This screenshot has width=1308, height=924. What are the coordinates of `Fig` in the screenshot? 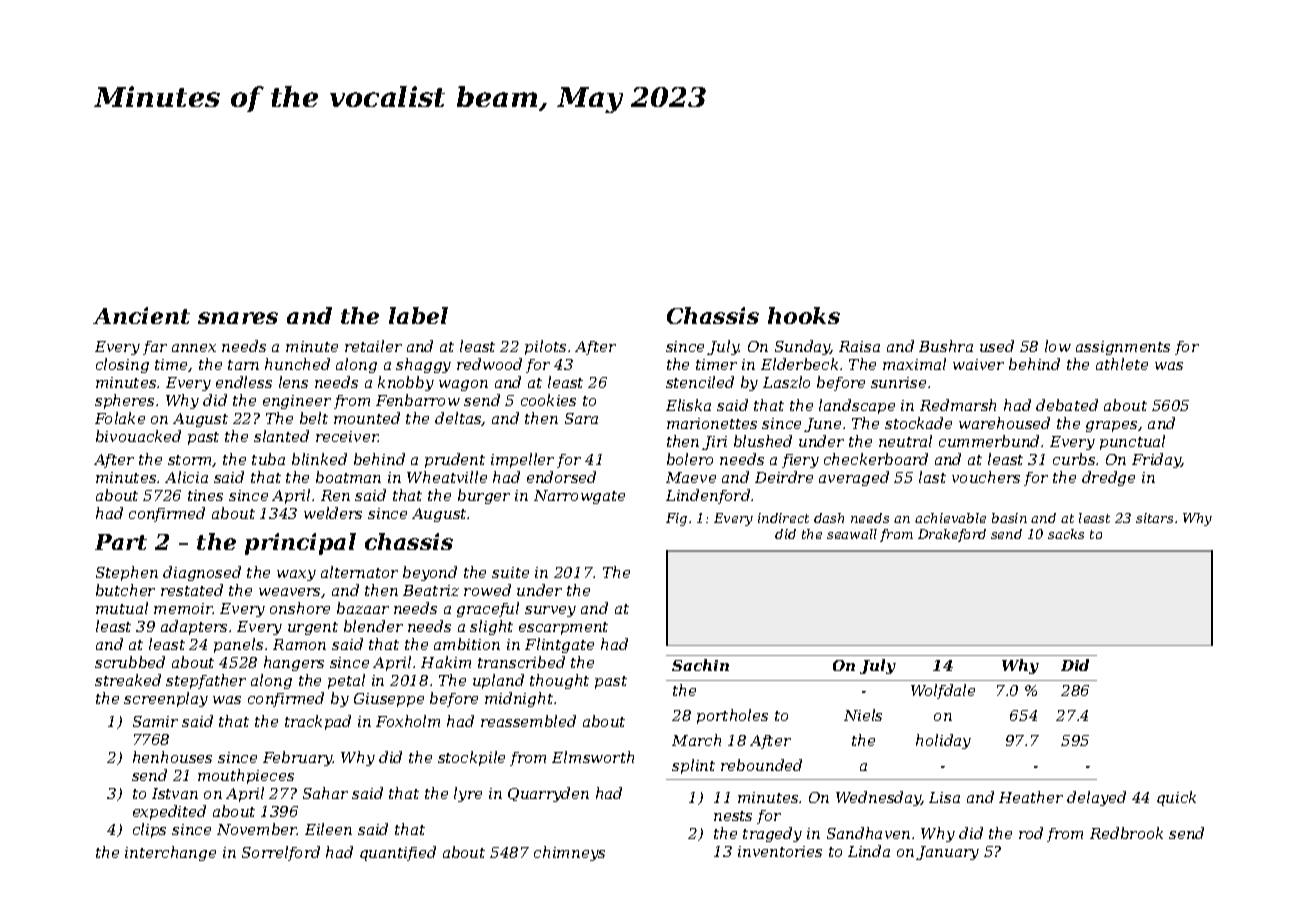 It's located at (676, 519).
